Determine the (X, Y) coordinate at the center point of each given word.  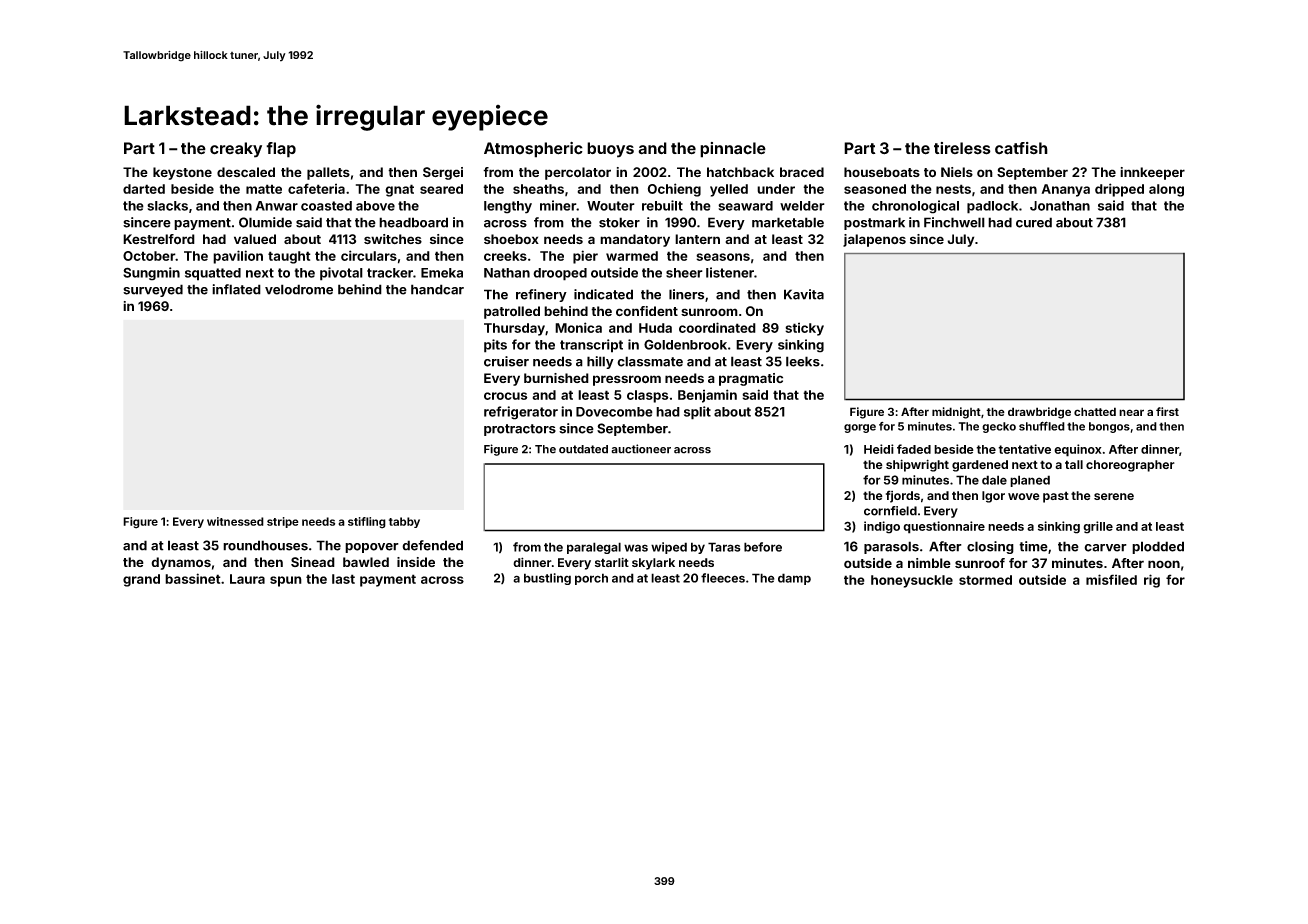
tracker (390, 273)
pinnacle (733, 150)
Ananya (1065, 190)
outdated (583, 449)
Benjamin (707, 396)
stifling (367, 523)
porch (591, 579)
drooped (560, 274)
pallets (328, 173)
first (1167, 411)
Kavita (804, 294)
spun (286, 581)
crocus (506, 396)
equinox (1078, 450)
